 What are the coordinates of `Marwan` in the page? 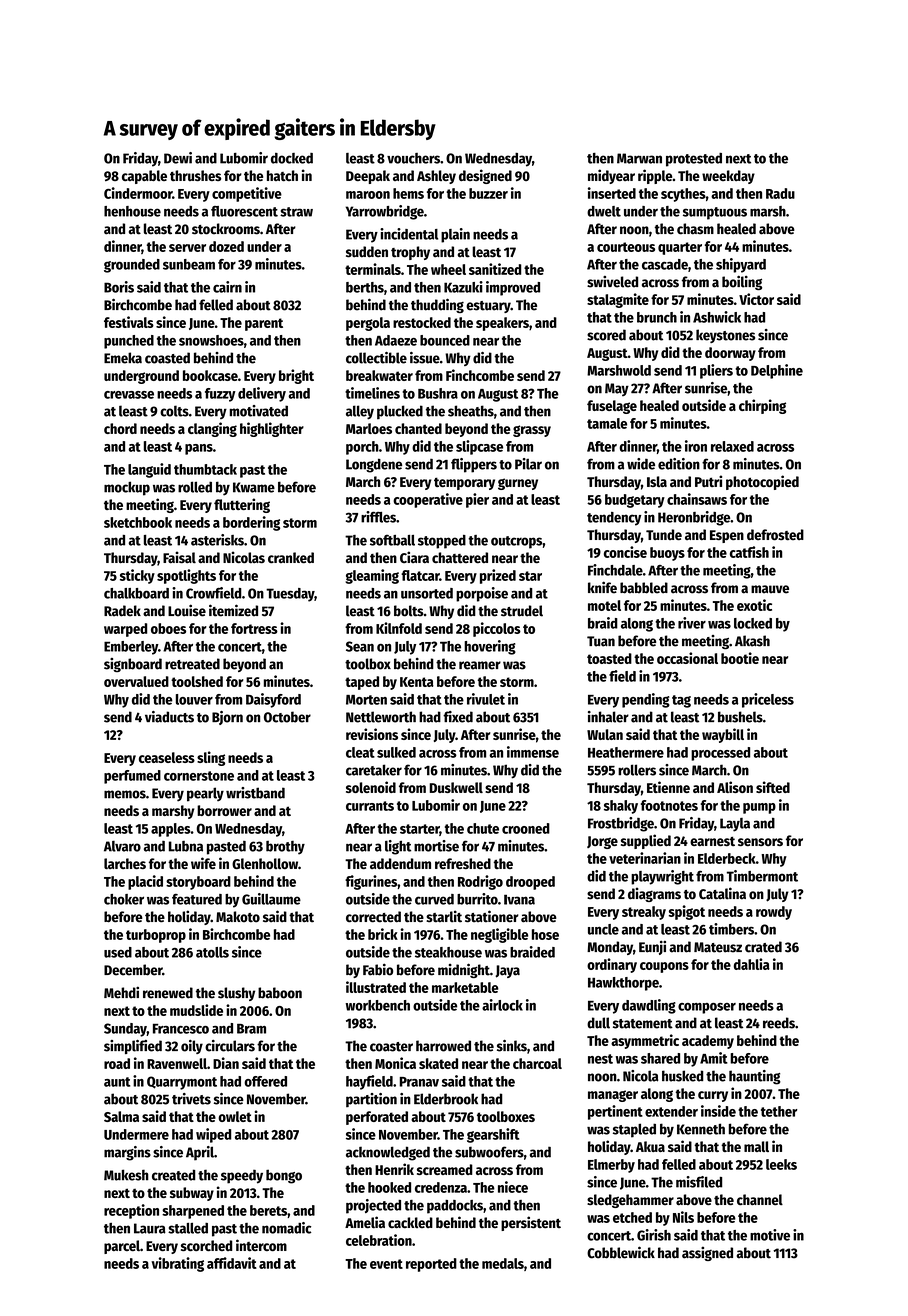 It's located at (639, 158).
